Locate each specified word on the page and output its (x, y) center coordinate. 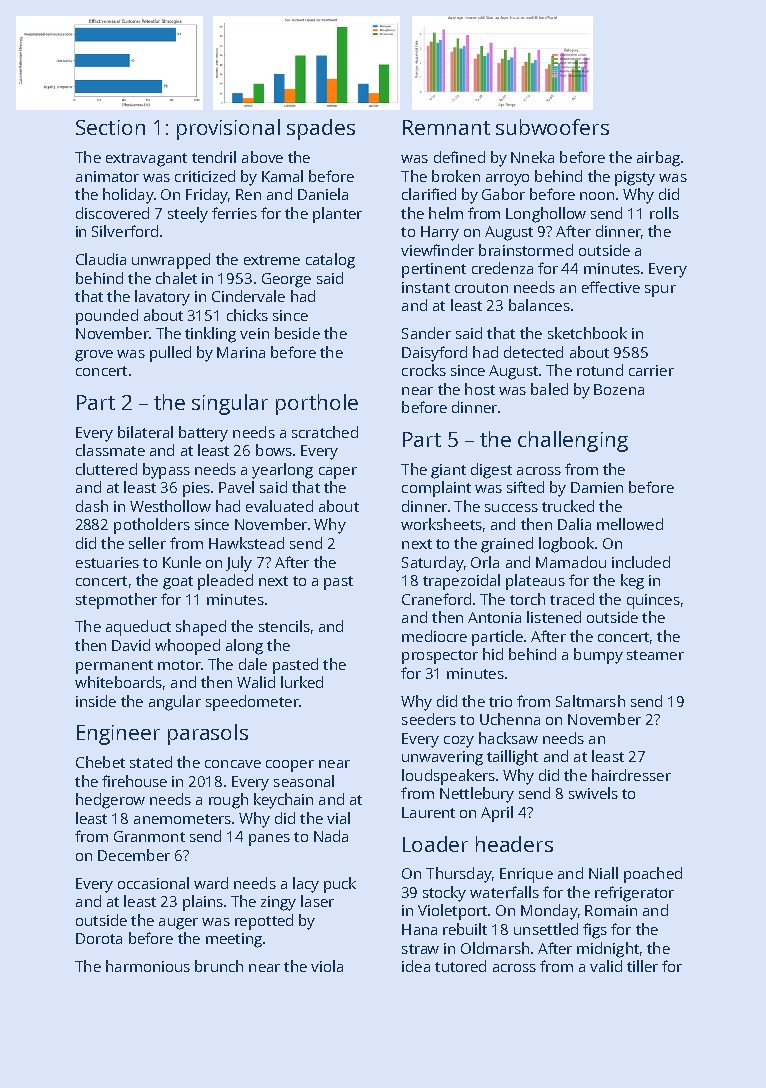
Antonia (494, 617)
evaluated (279, 506)
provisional (228, 129)
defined (459, 157)
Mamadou (571, 562)
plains (203, 903)
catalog (330, 261)
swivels (593, 793)
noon (597, 196)
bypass (166, 471)
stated (151, 762)
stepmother (116, 601)
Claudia (101, 259)
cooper (290, 766)
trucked (568, 506)
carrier (651, 370)
